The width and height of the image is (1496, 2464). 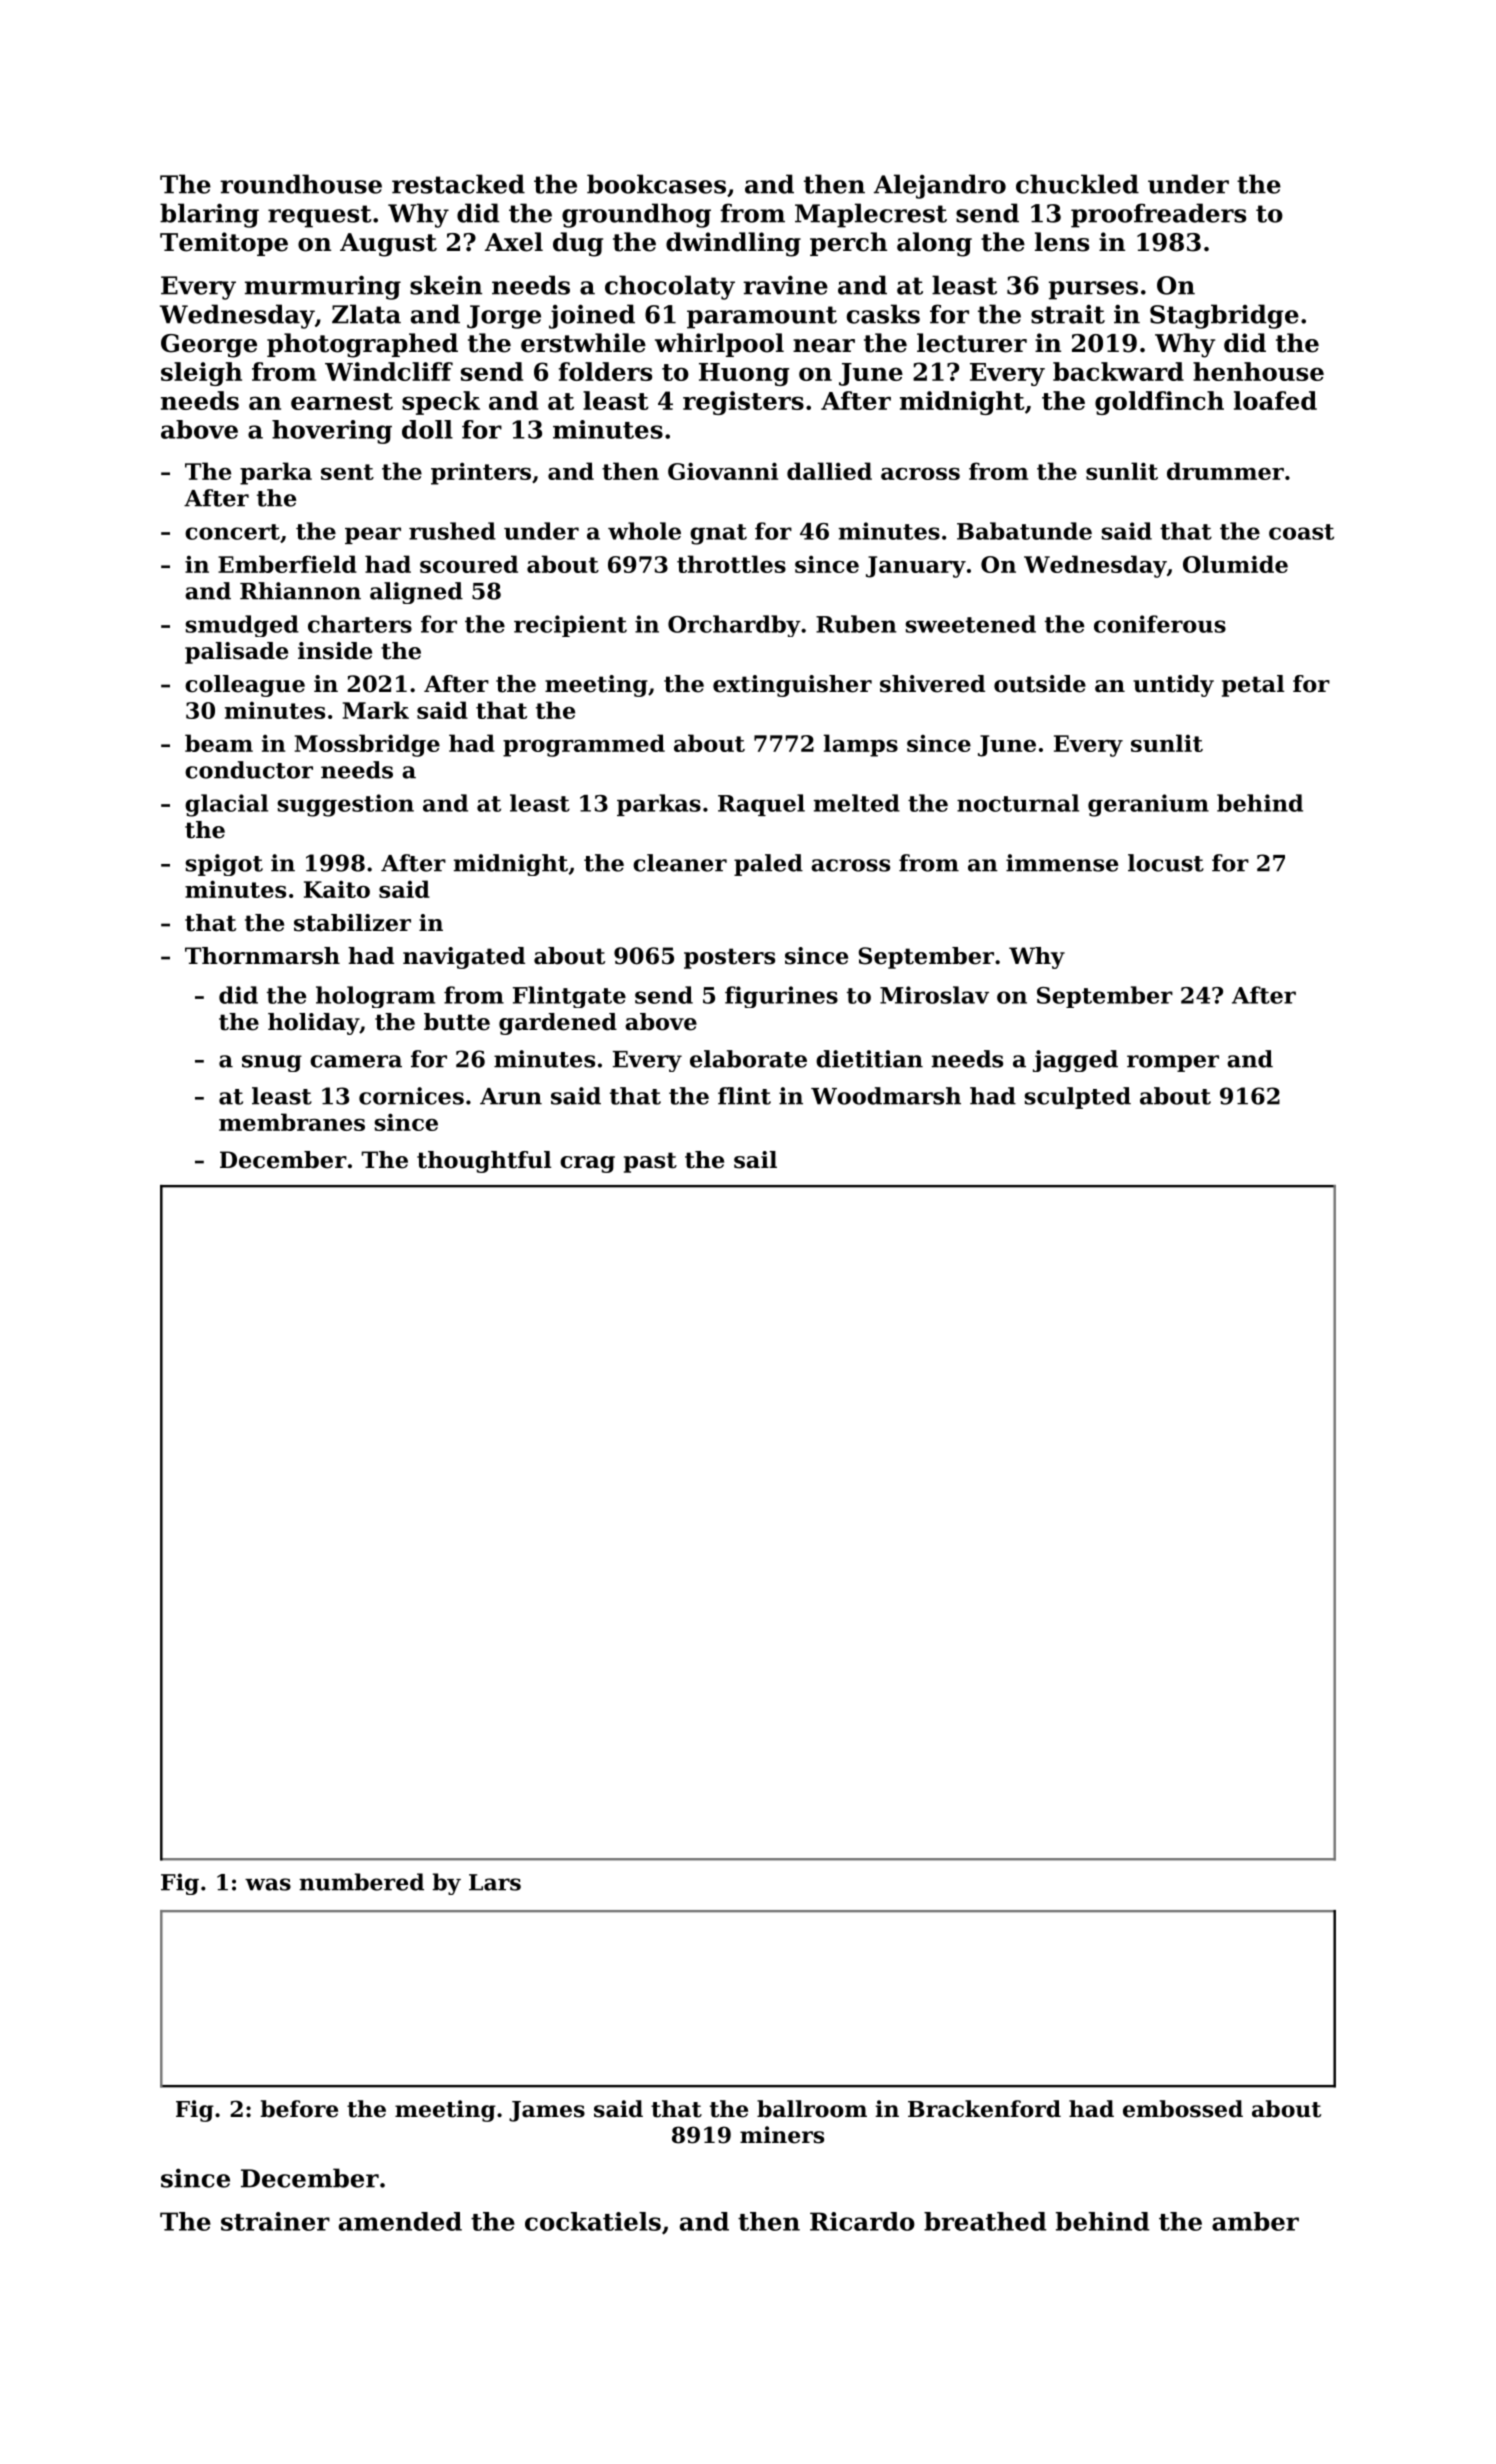 I want to click on romper, so click(x=1173, y=1063).
